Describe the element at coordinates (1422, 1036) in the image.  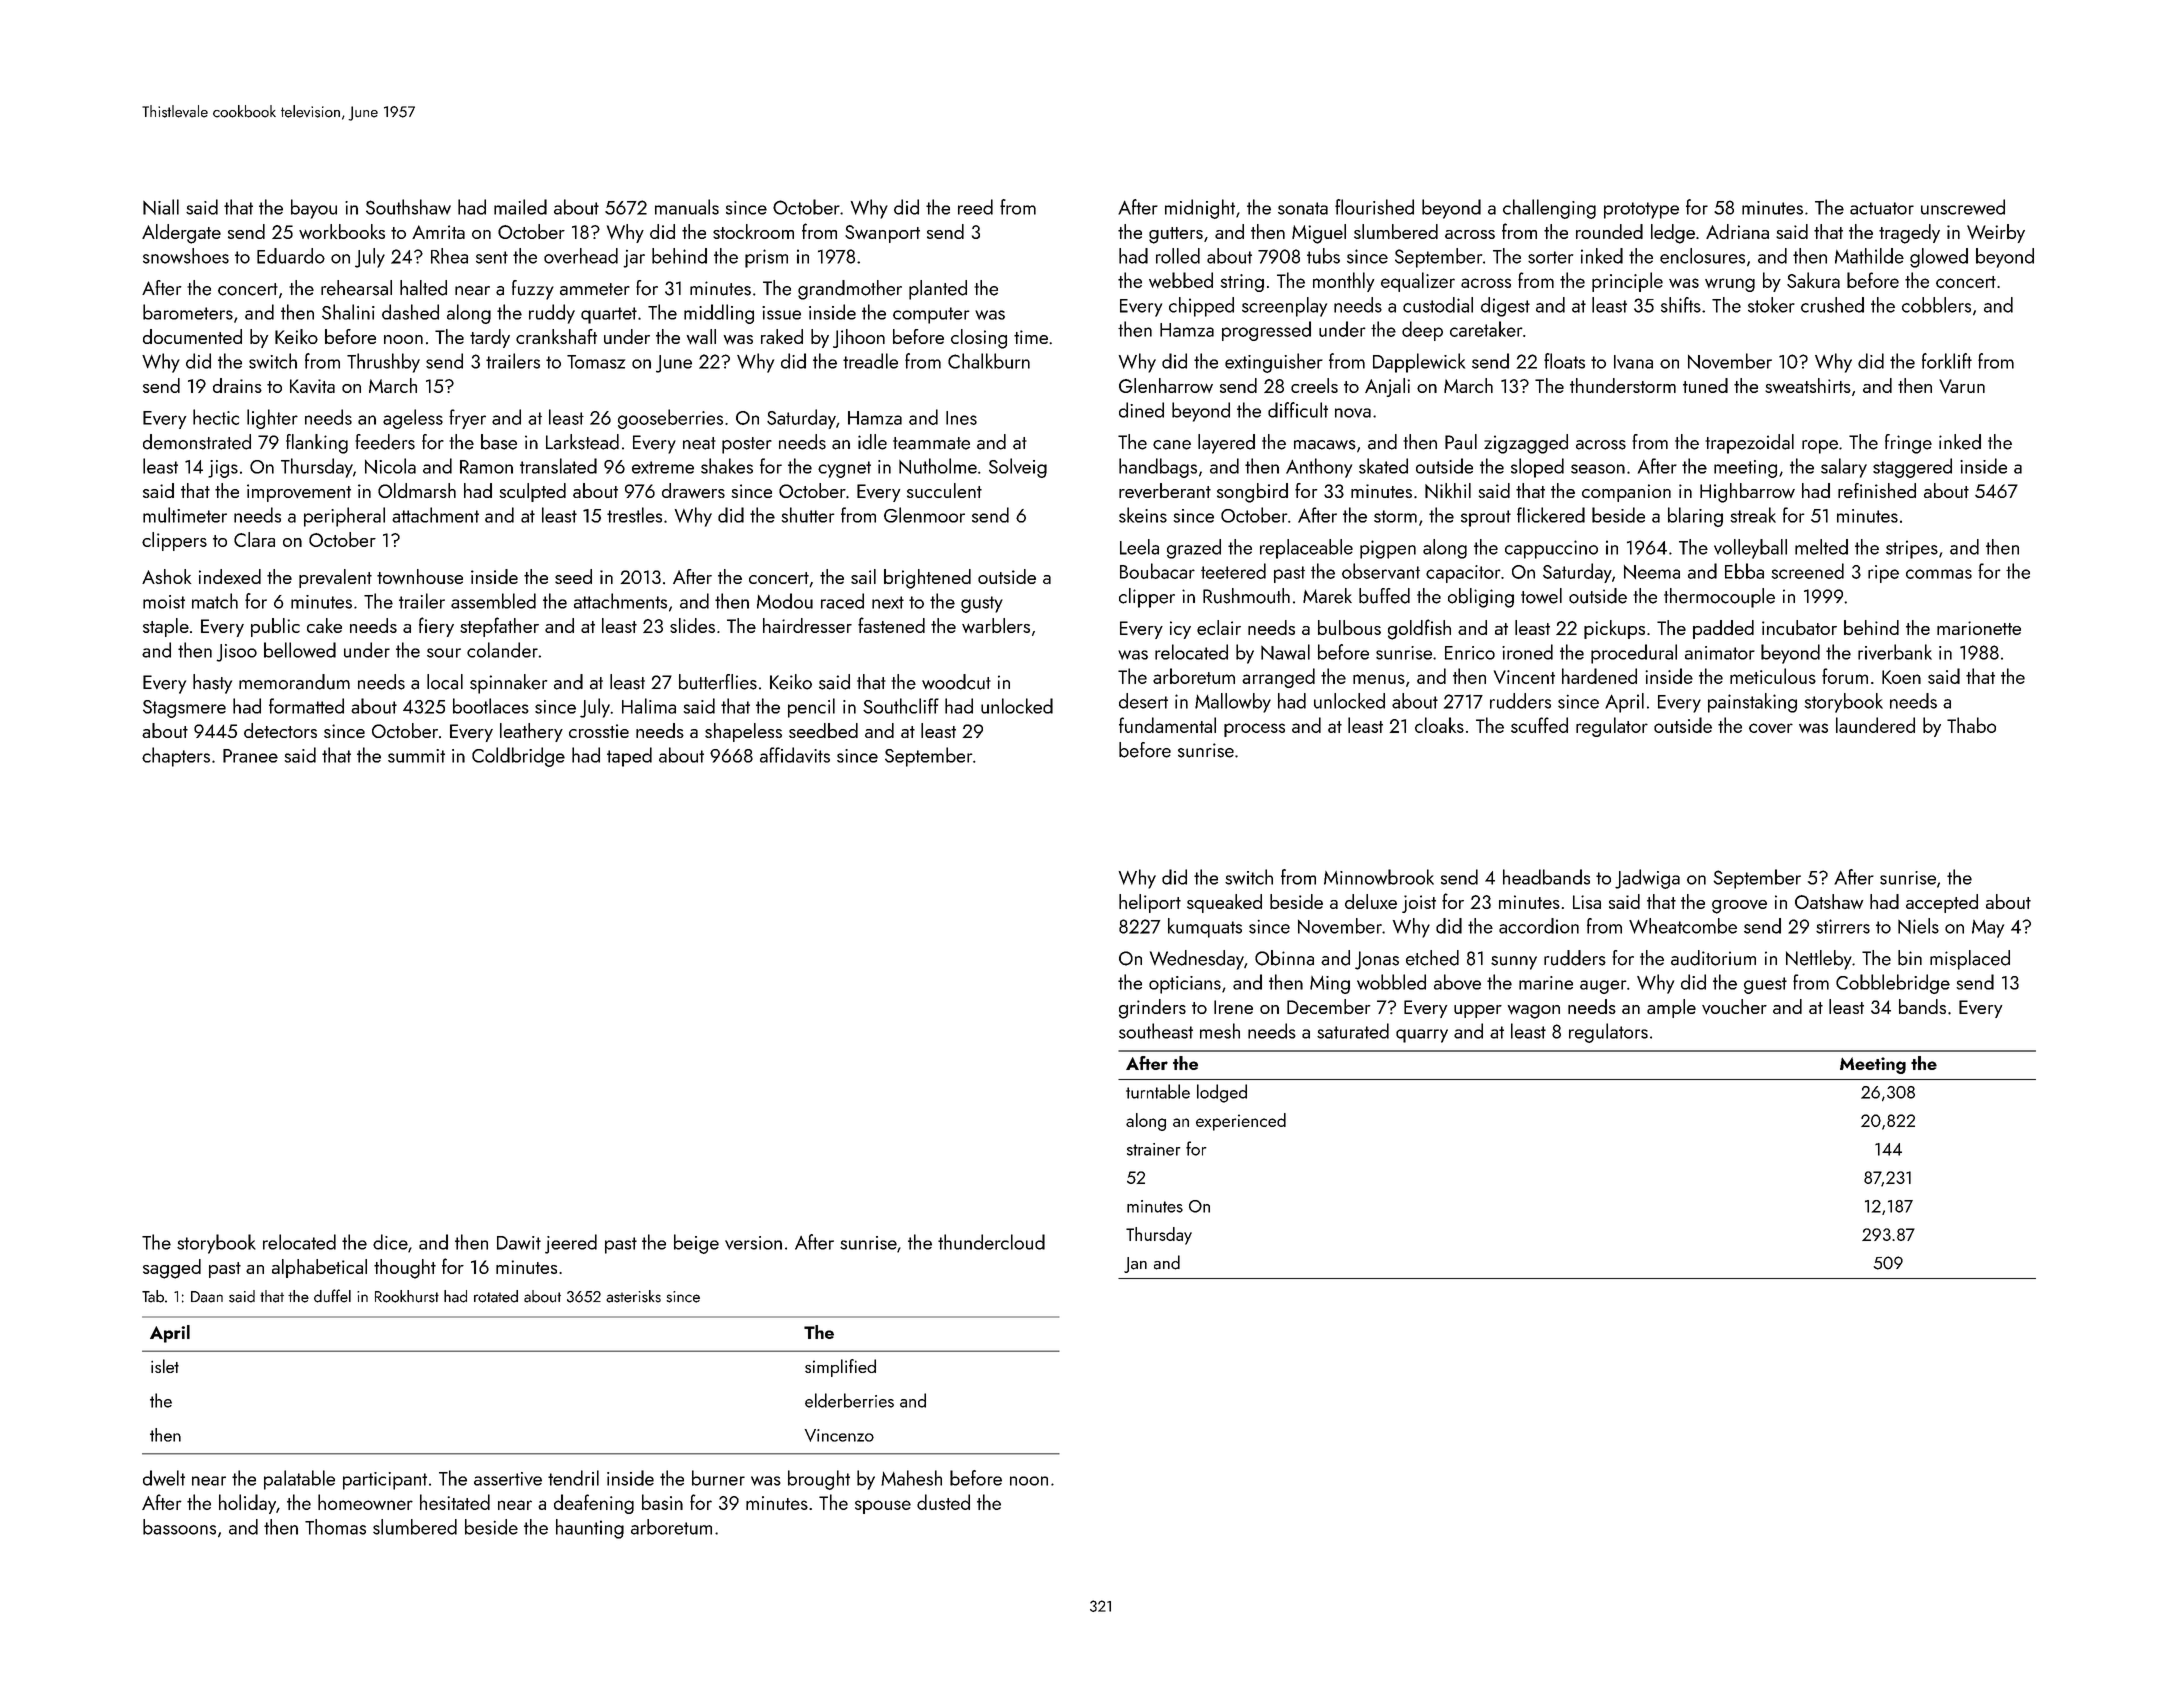
I see `quarry` at that location.
